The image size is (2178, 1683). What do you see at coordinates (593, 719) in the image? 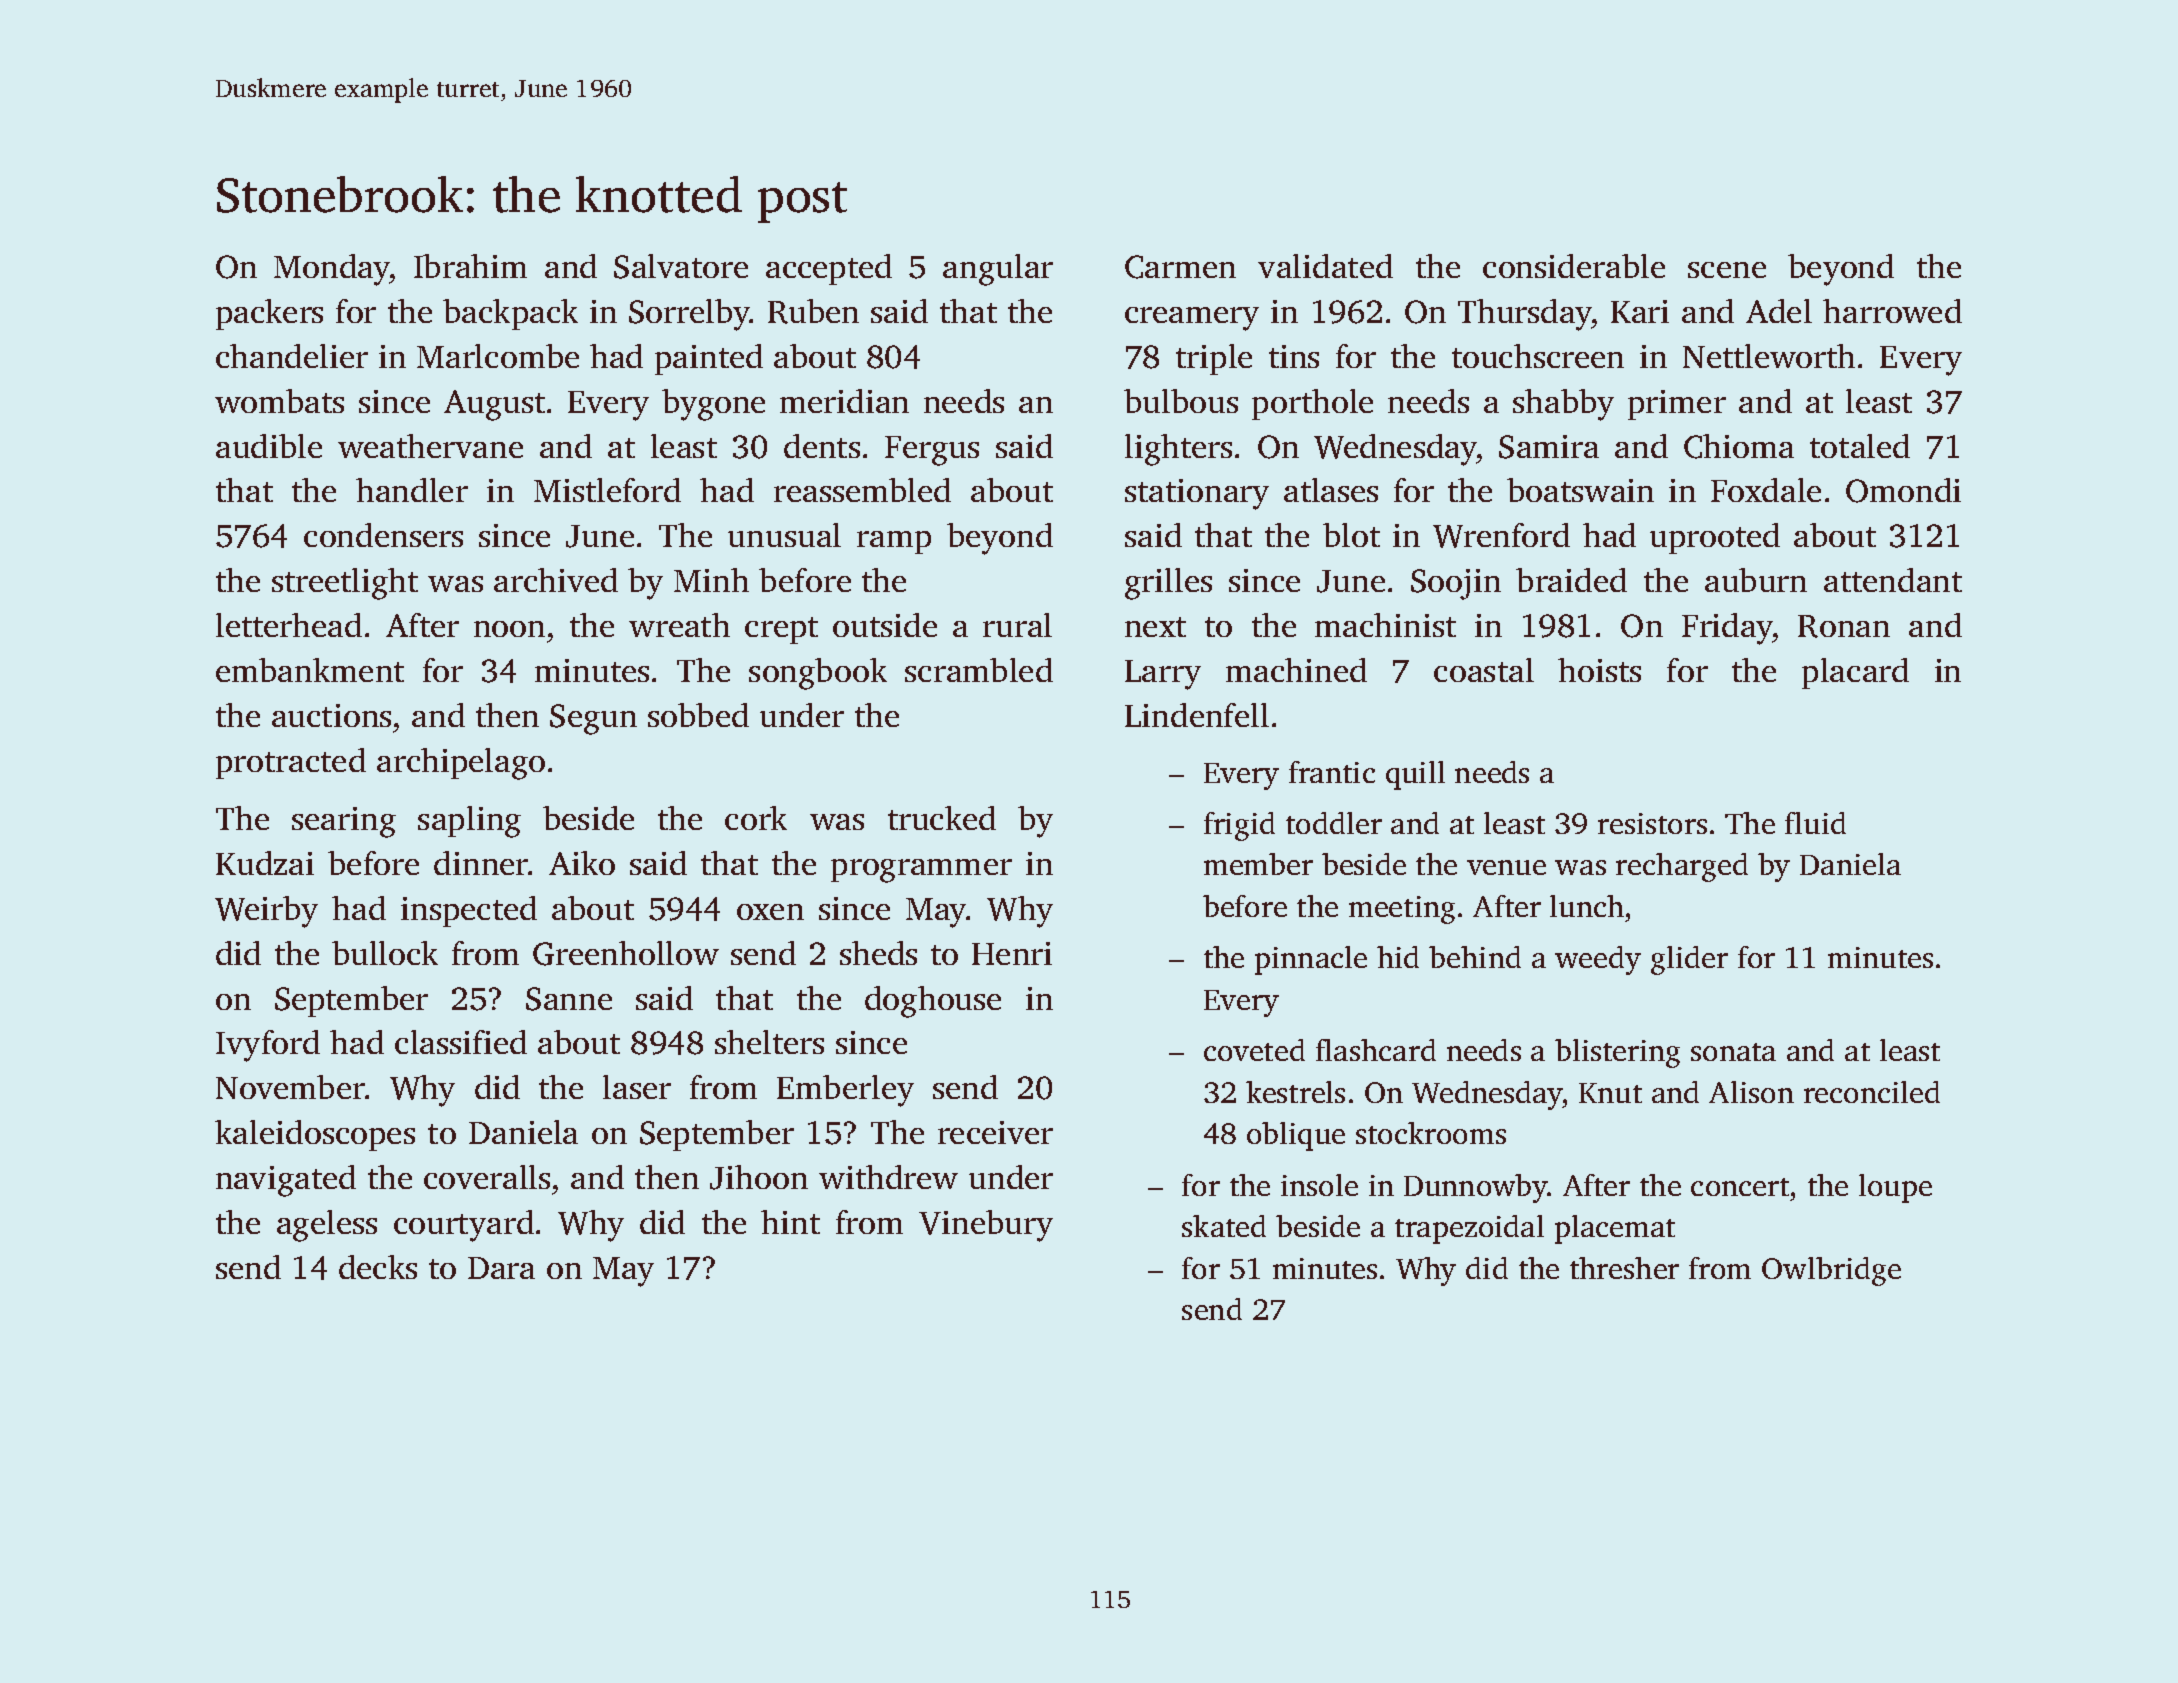
I see `Segun` at bounding box center [593, 719].
